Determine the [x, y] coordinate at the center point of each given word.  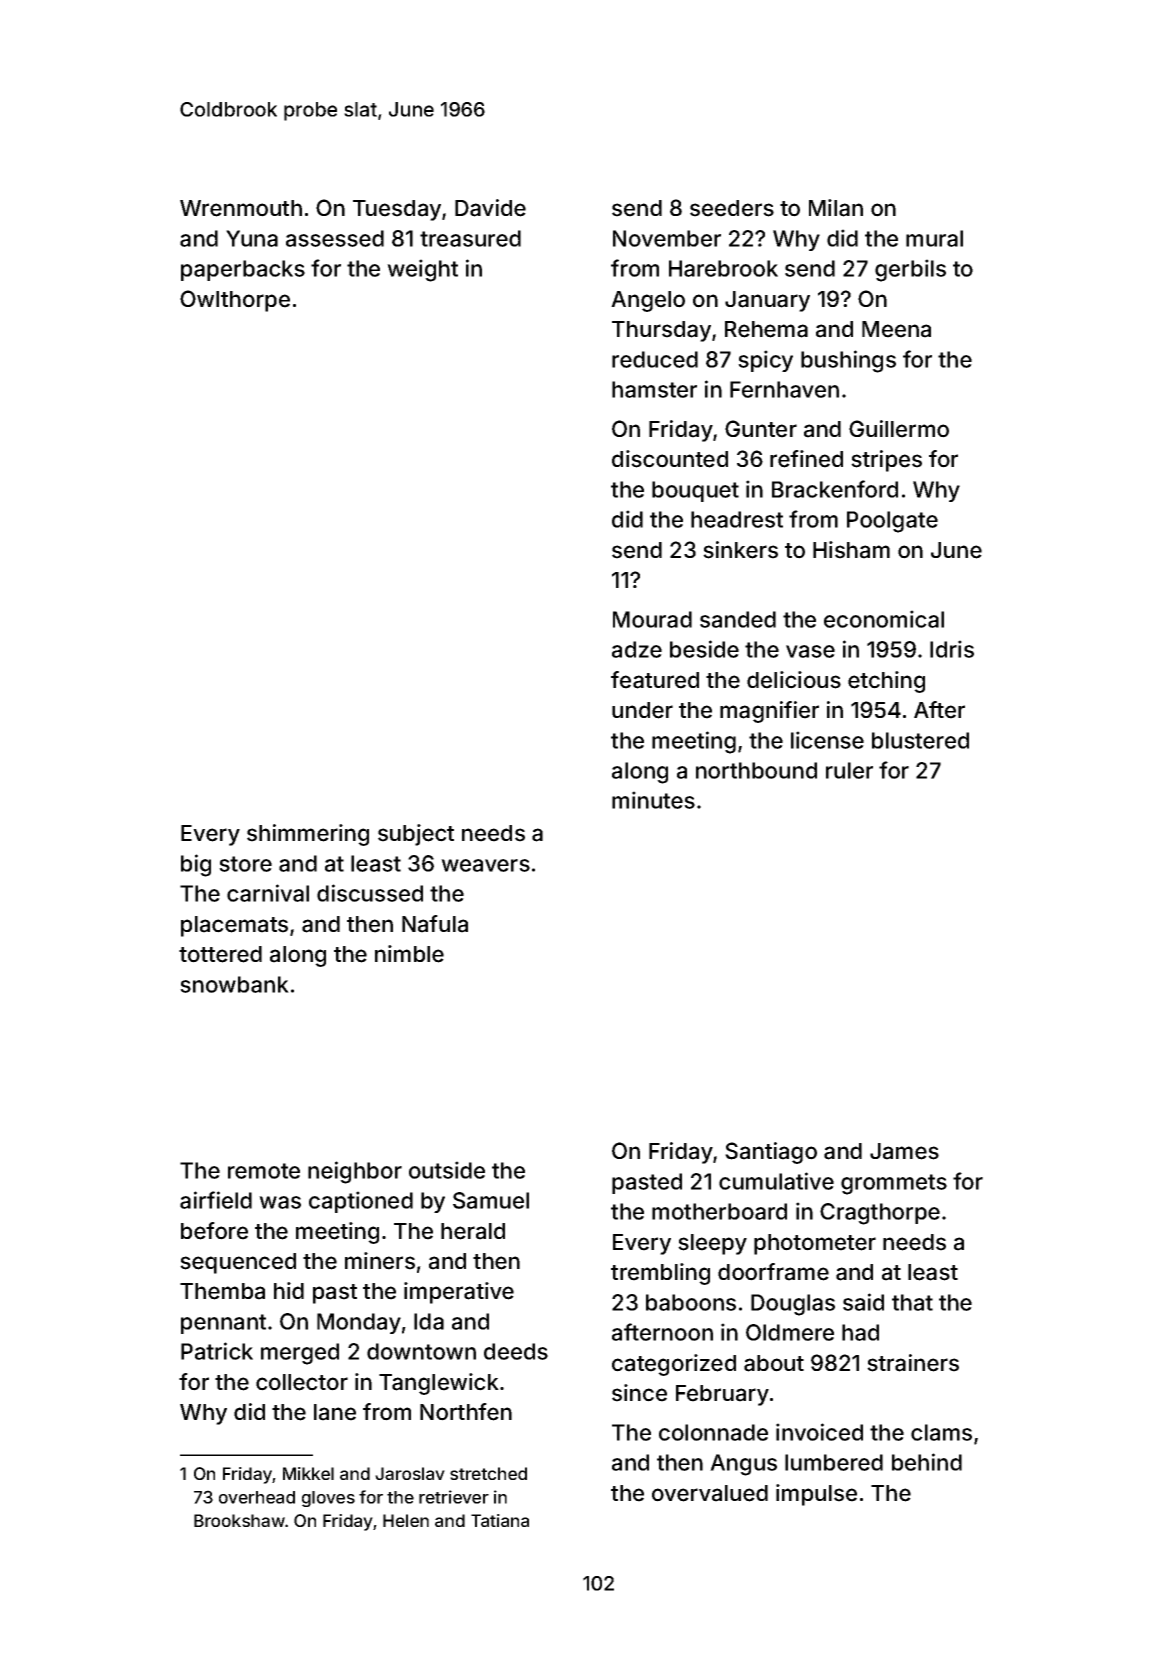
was [280, 1202]
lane [335, 1412]
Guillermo [899, 429]
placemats [234, 926]
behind [927, 1462]
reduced [655, 359]
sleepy [712, 1244]
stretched [488, 1473]
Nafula [435, 924]
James [904, 1151]
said [863, 1302]
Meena [896, 329]
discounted [670, 459]
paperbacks [243, 270]
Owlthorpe [235, 301]
